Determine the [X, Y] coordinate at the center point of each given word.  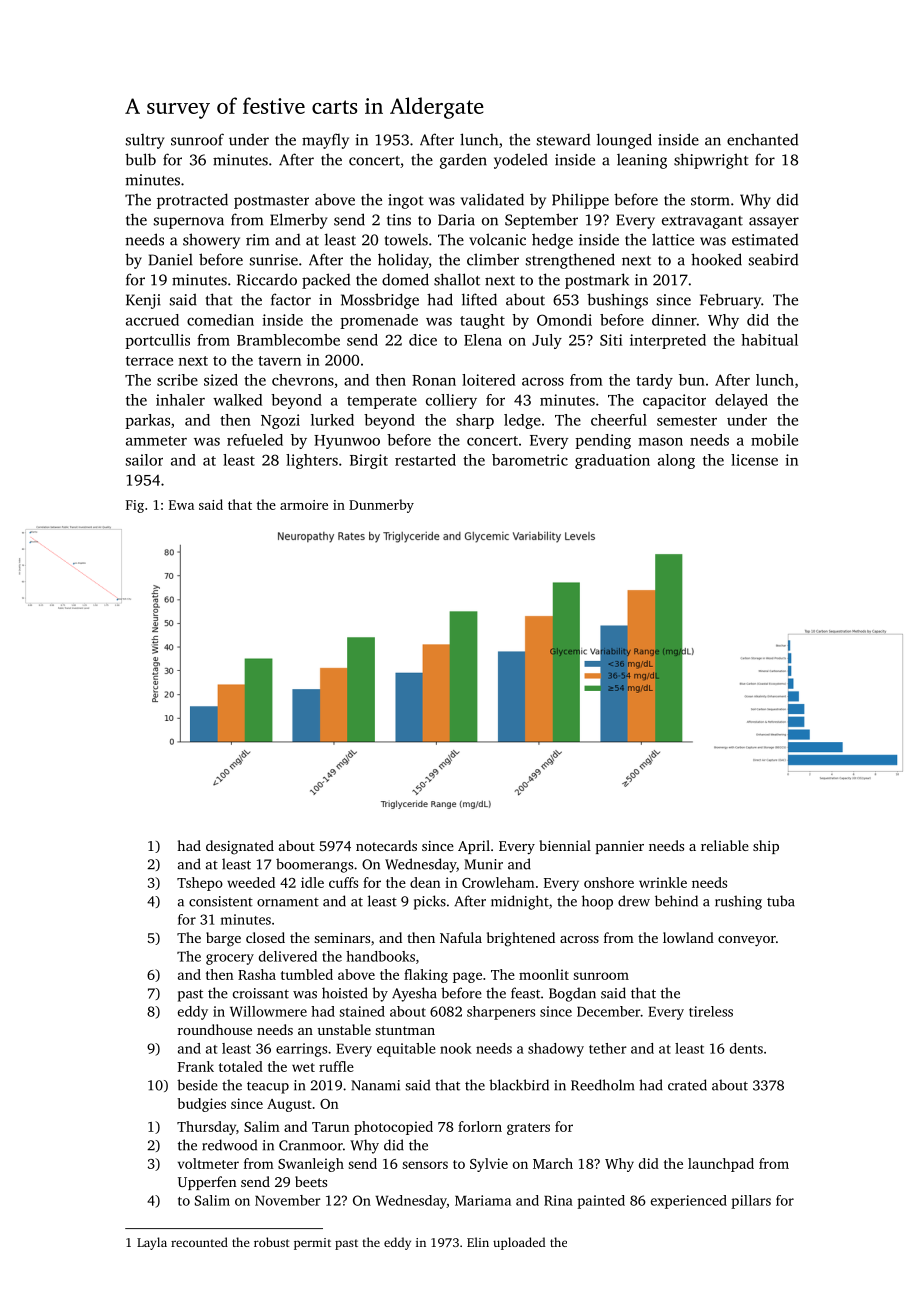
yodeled [521, 161]
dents [746, 1048]
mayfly [325, 141]
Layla [152, 1243]
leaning [642, 161]
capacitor [674, 401]
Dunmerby [381, 506]
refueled [255, 440]
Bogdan [572, 994]
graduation [612, 461]
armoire [304, 505]
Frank [195, 1066]
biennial [565, 845]
